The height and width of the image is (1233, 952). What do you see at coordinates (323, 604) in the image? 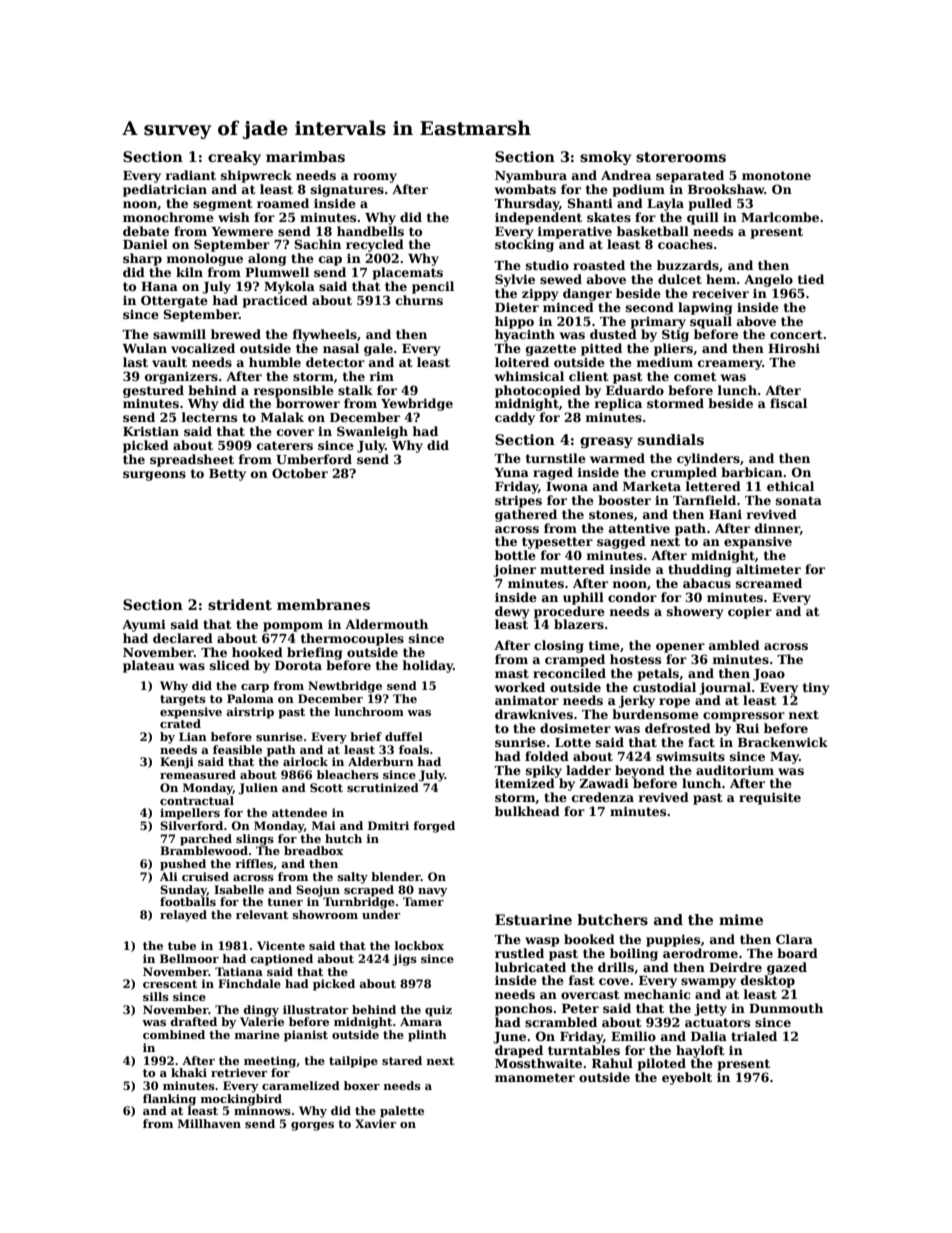
I see `membranes` at bounding box center [323, 604].
